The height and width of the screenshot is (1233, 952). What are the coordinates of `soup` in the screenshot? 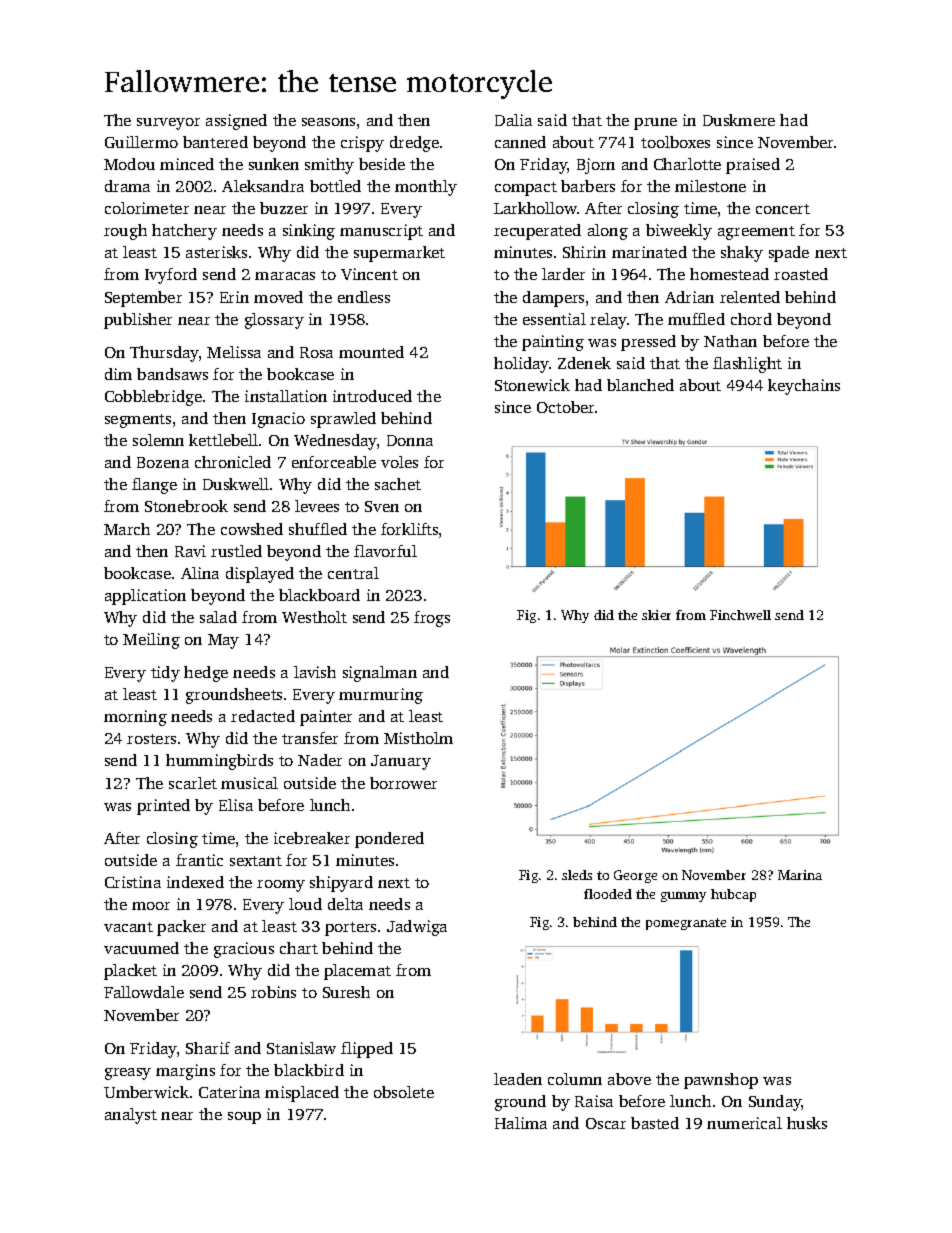 It's located at (244, 1118).
